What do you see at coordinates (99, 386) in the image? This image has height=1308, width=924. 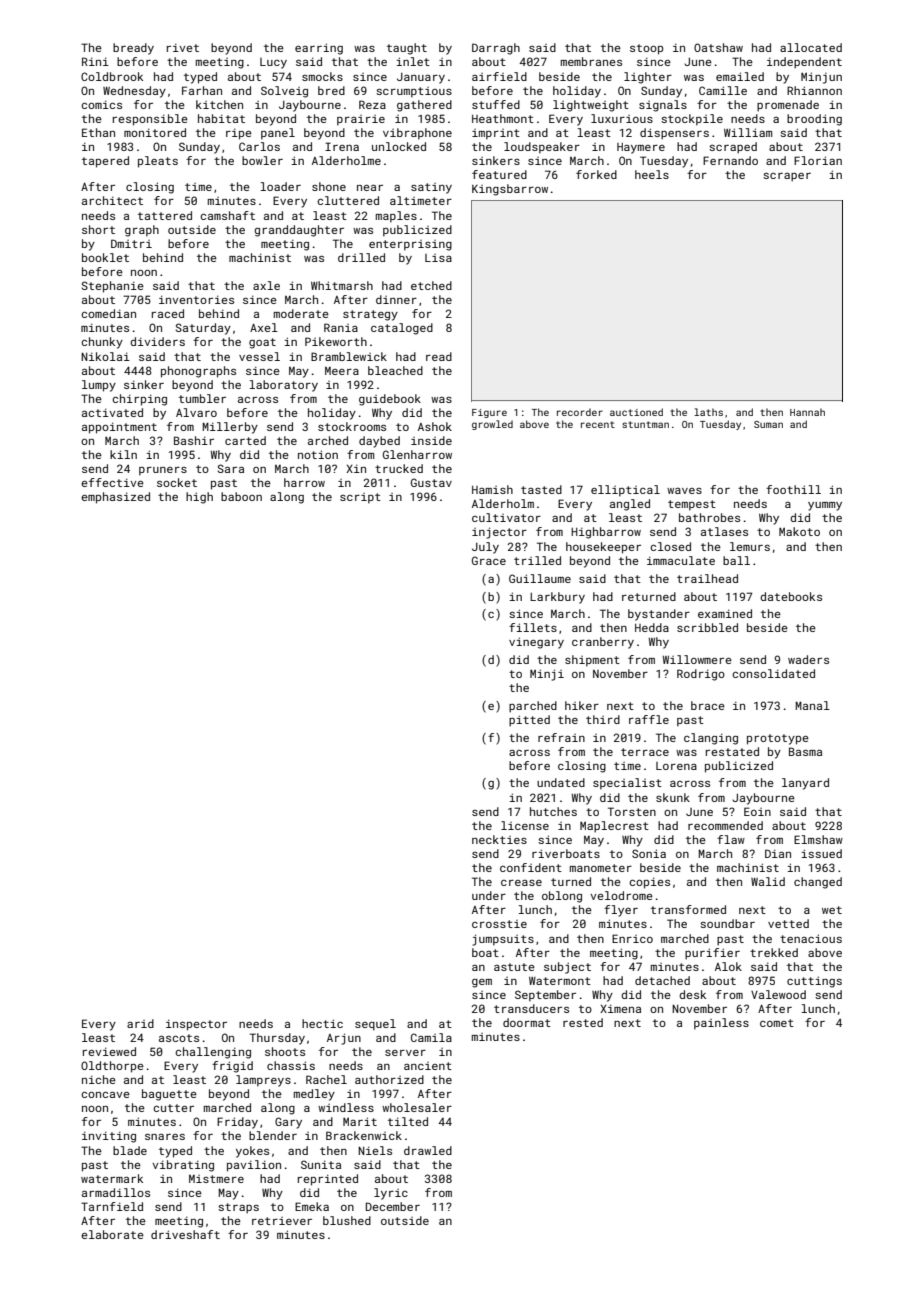 I see `lumpy` at bounding box center [99, 386].
